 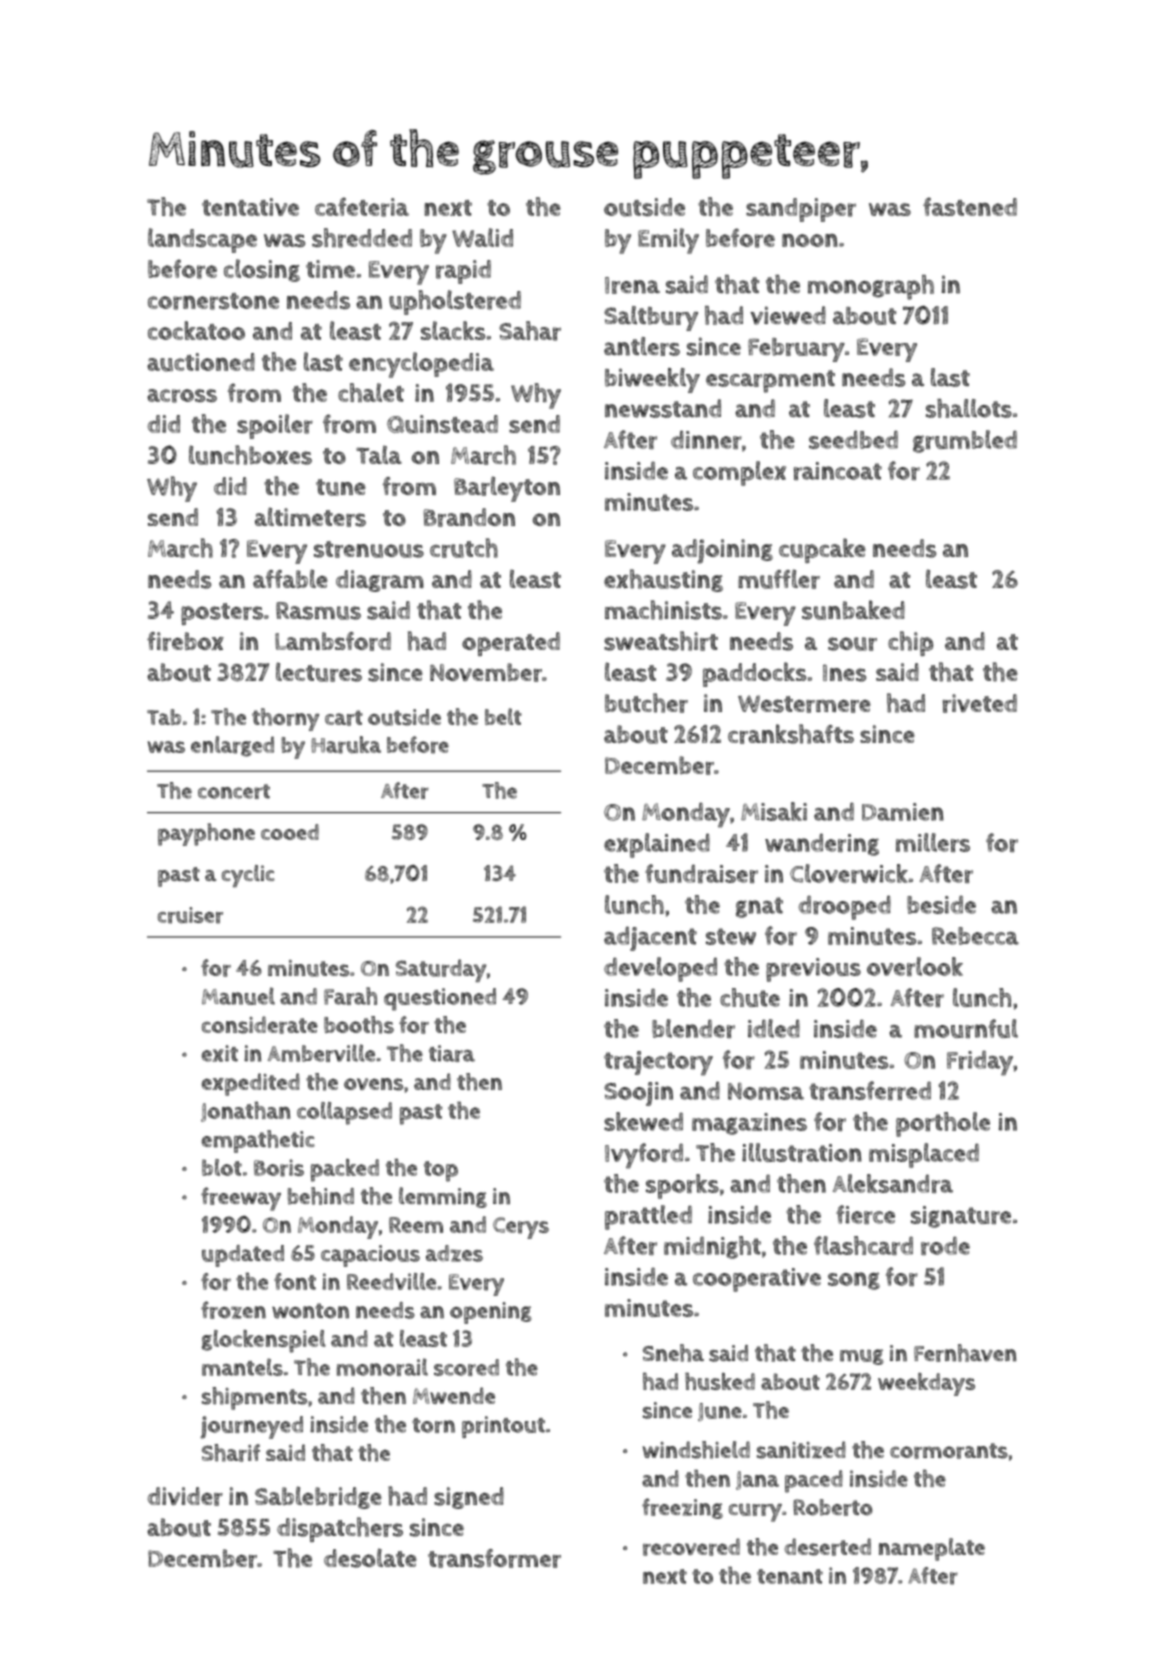 I want to click on fastened, so click(x=970, y=206).
